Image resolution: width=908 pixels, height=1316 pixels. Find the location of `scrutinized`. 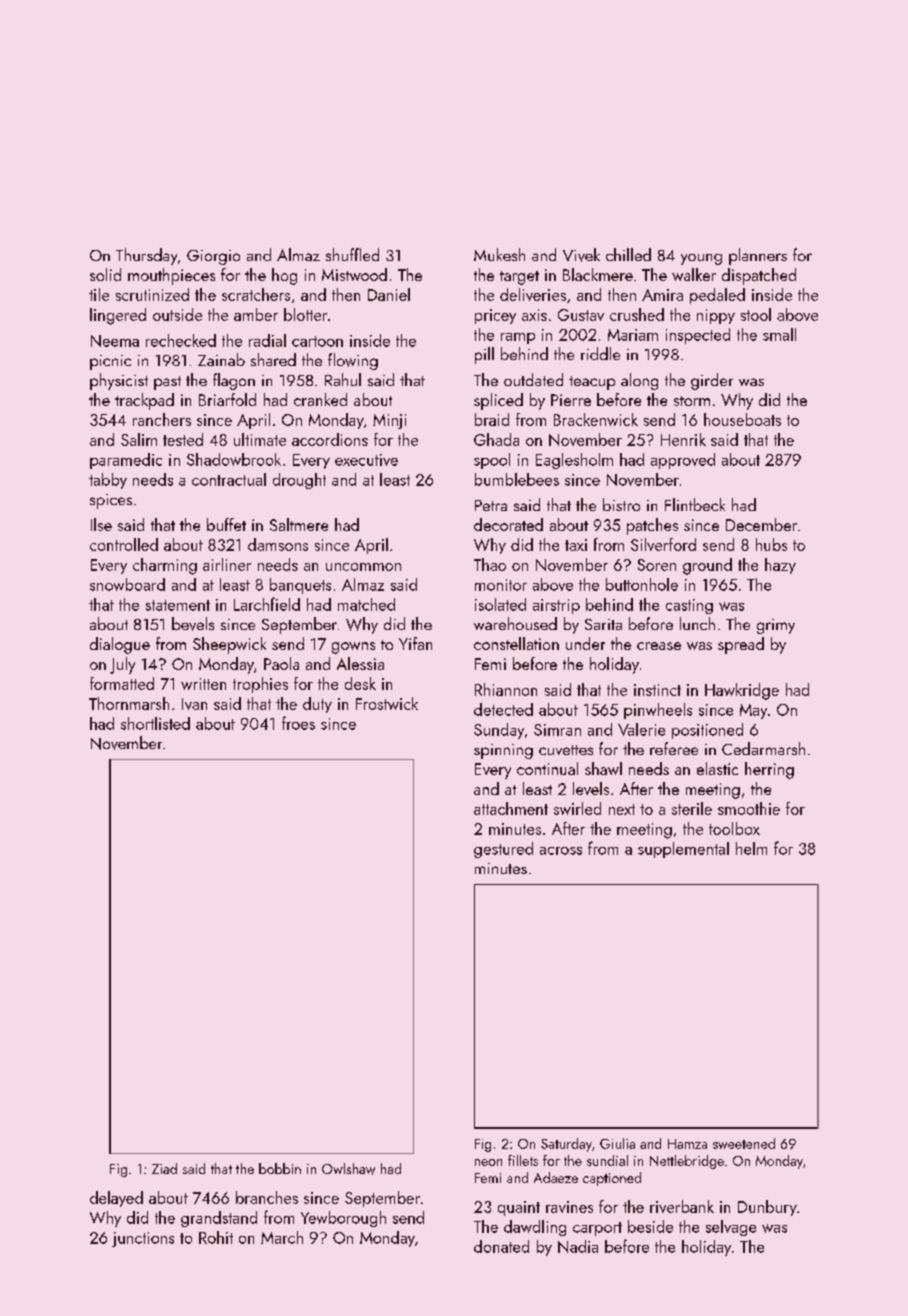

scrutinized is located at coordinates (152, 294).
